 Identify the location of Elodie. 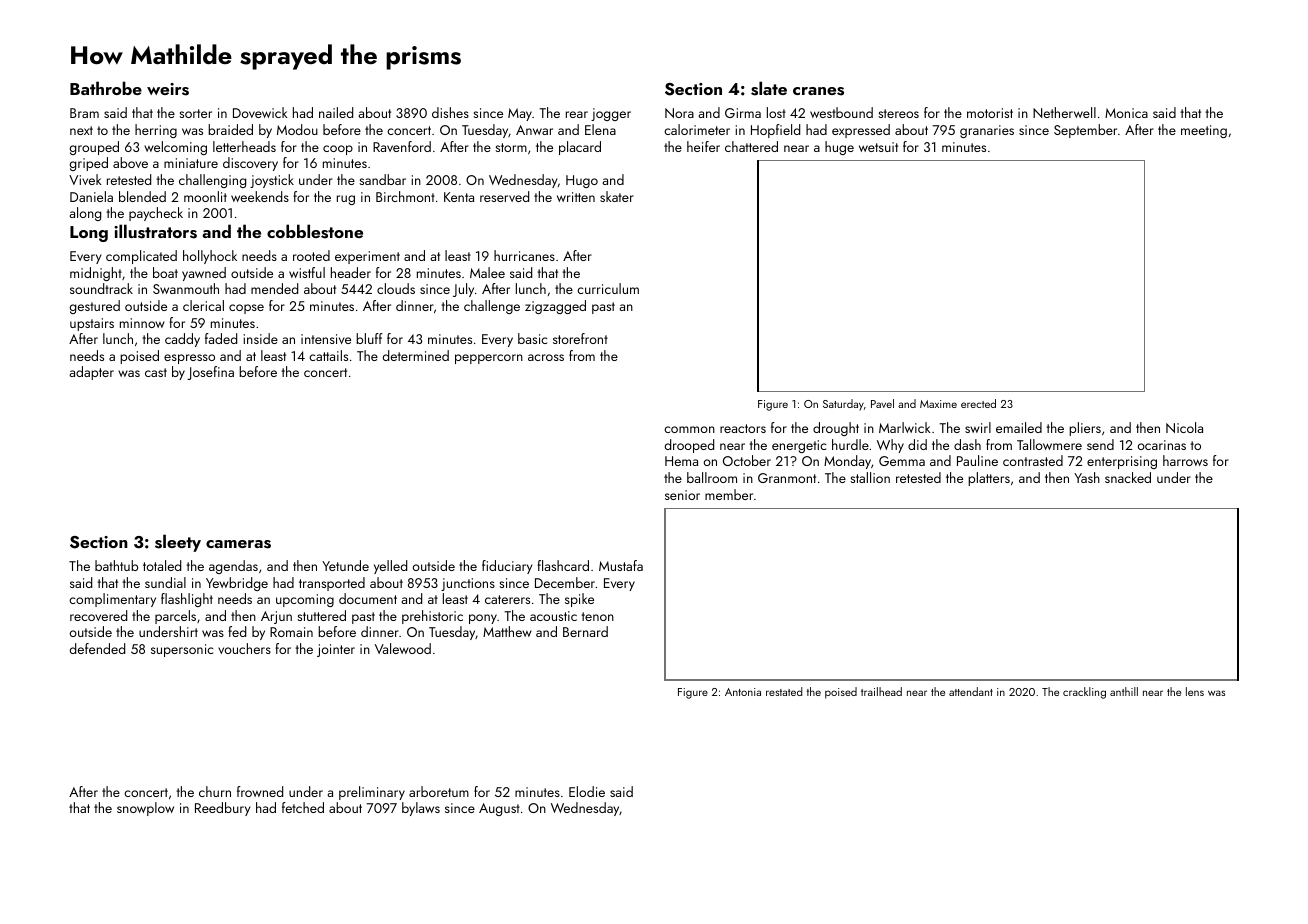
(587, 791).
